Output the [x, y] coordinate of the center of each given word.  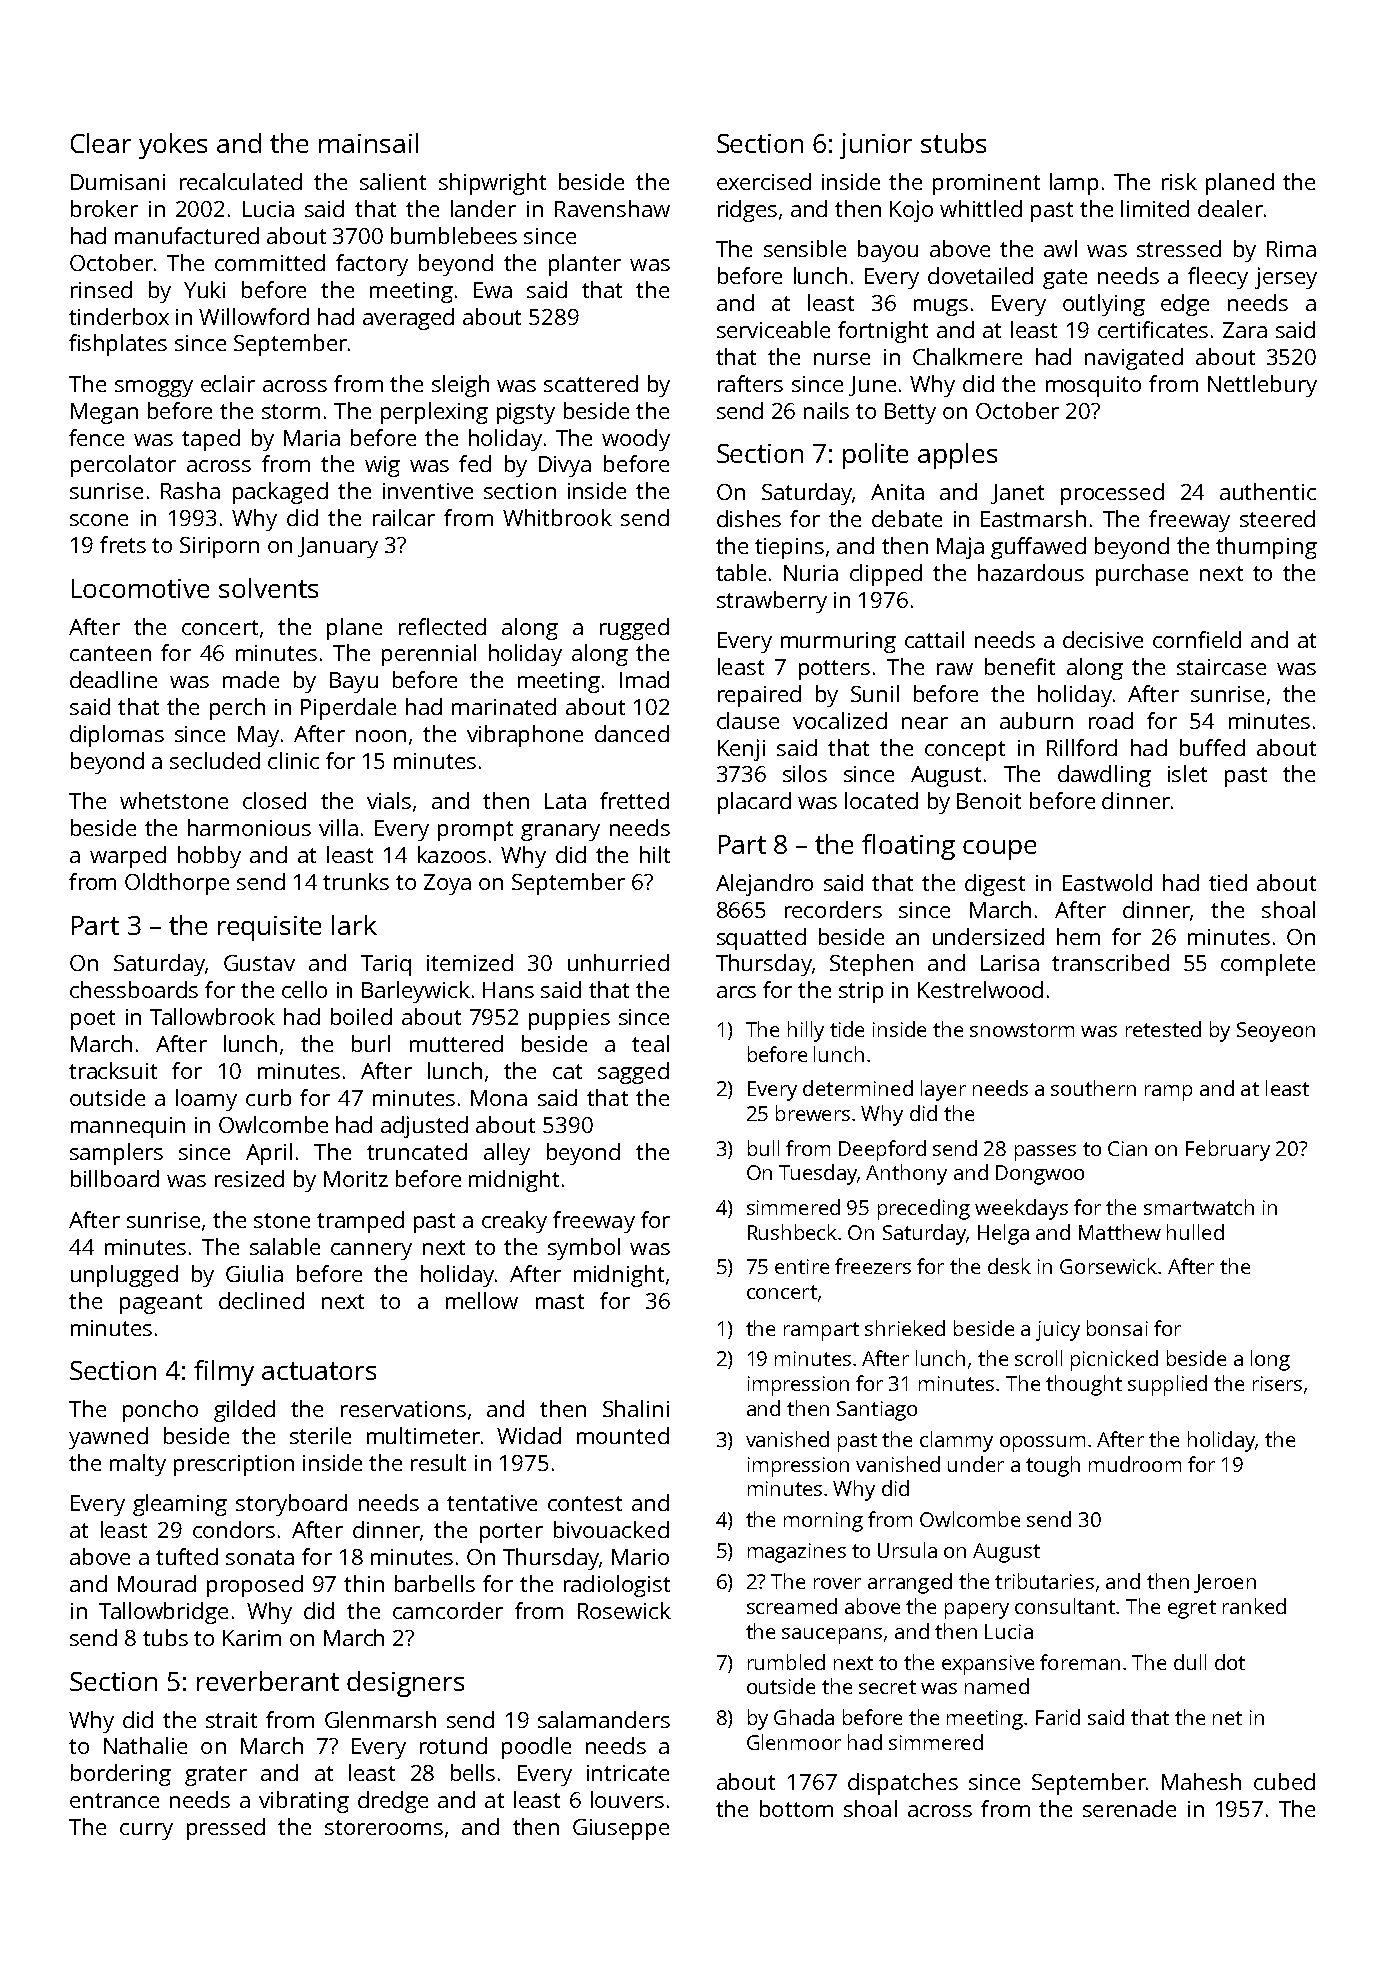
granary [560, 832]
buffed [1212, 747]
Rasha [190, 490]
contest [585, 1503]
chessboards [134, 989]
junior [876, 146]
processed [1112, 494]
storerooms [384, 1827]
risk [1179, 181]
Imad [644, 679]
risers [1277, 1383]
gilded [244, 1411]
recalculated [241, 181]
